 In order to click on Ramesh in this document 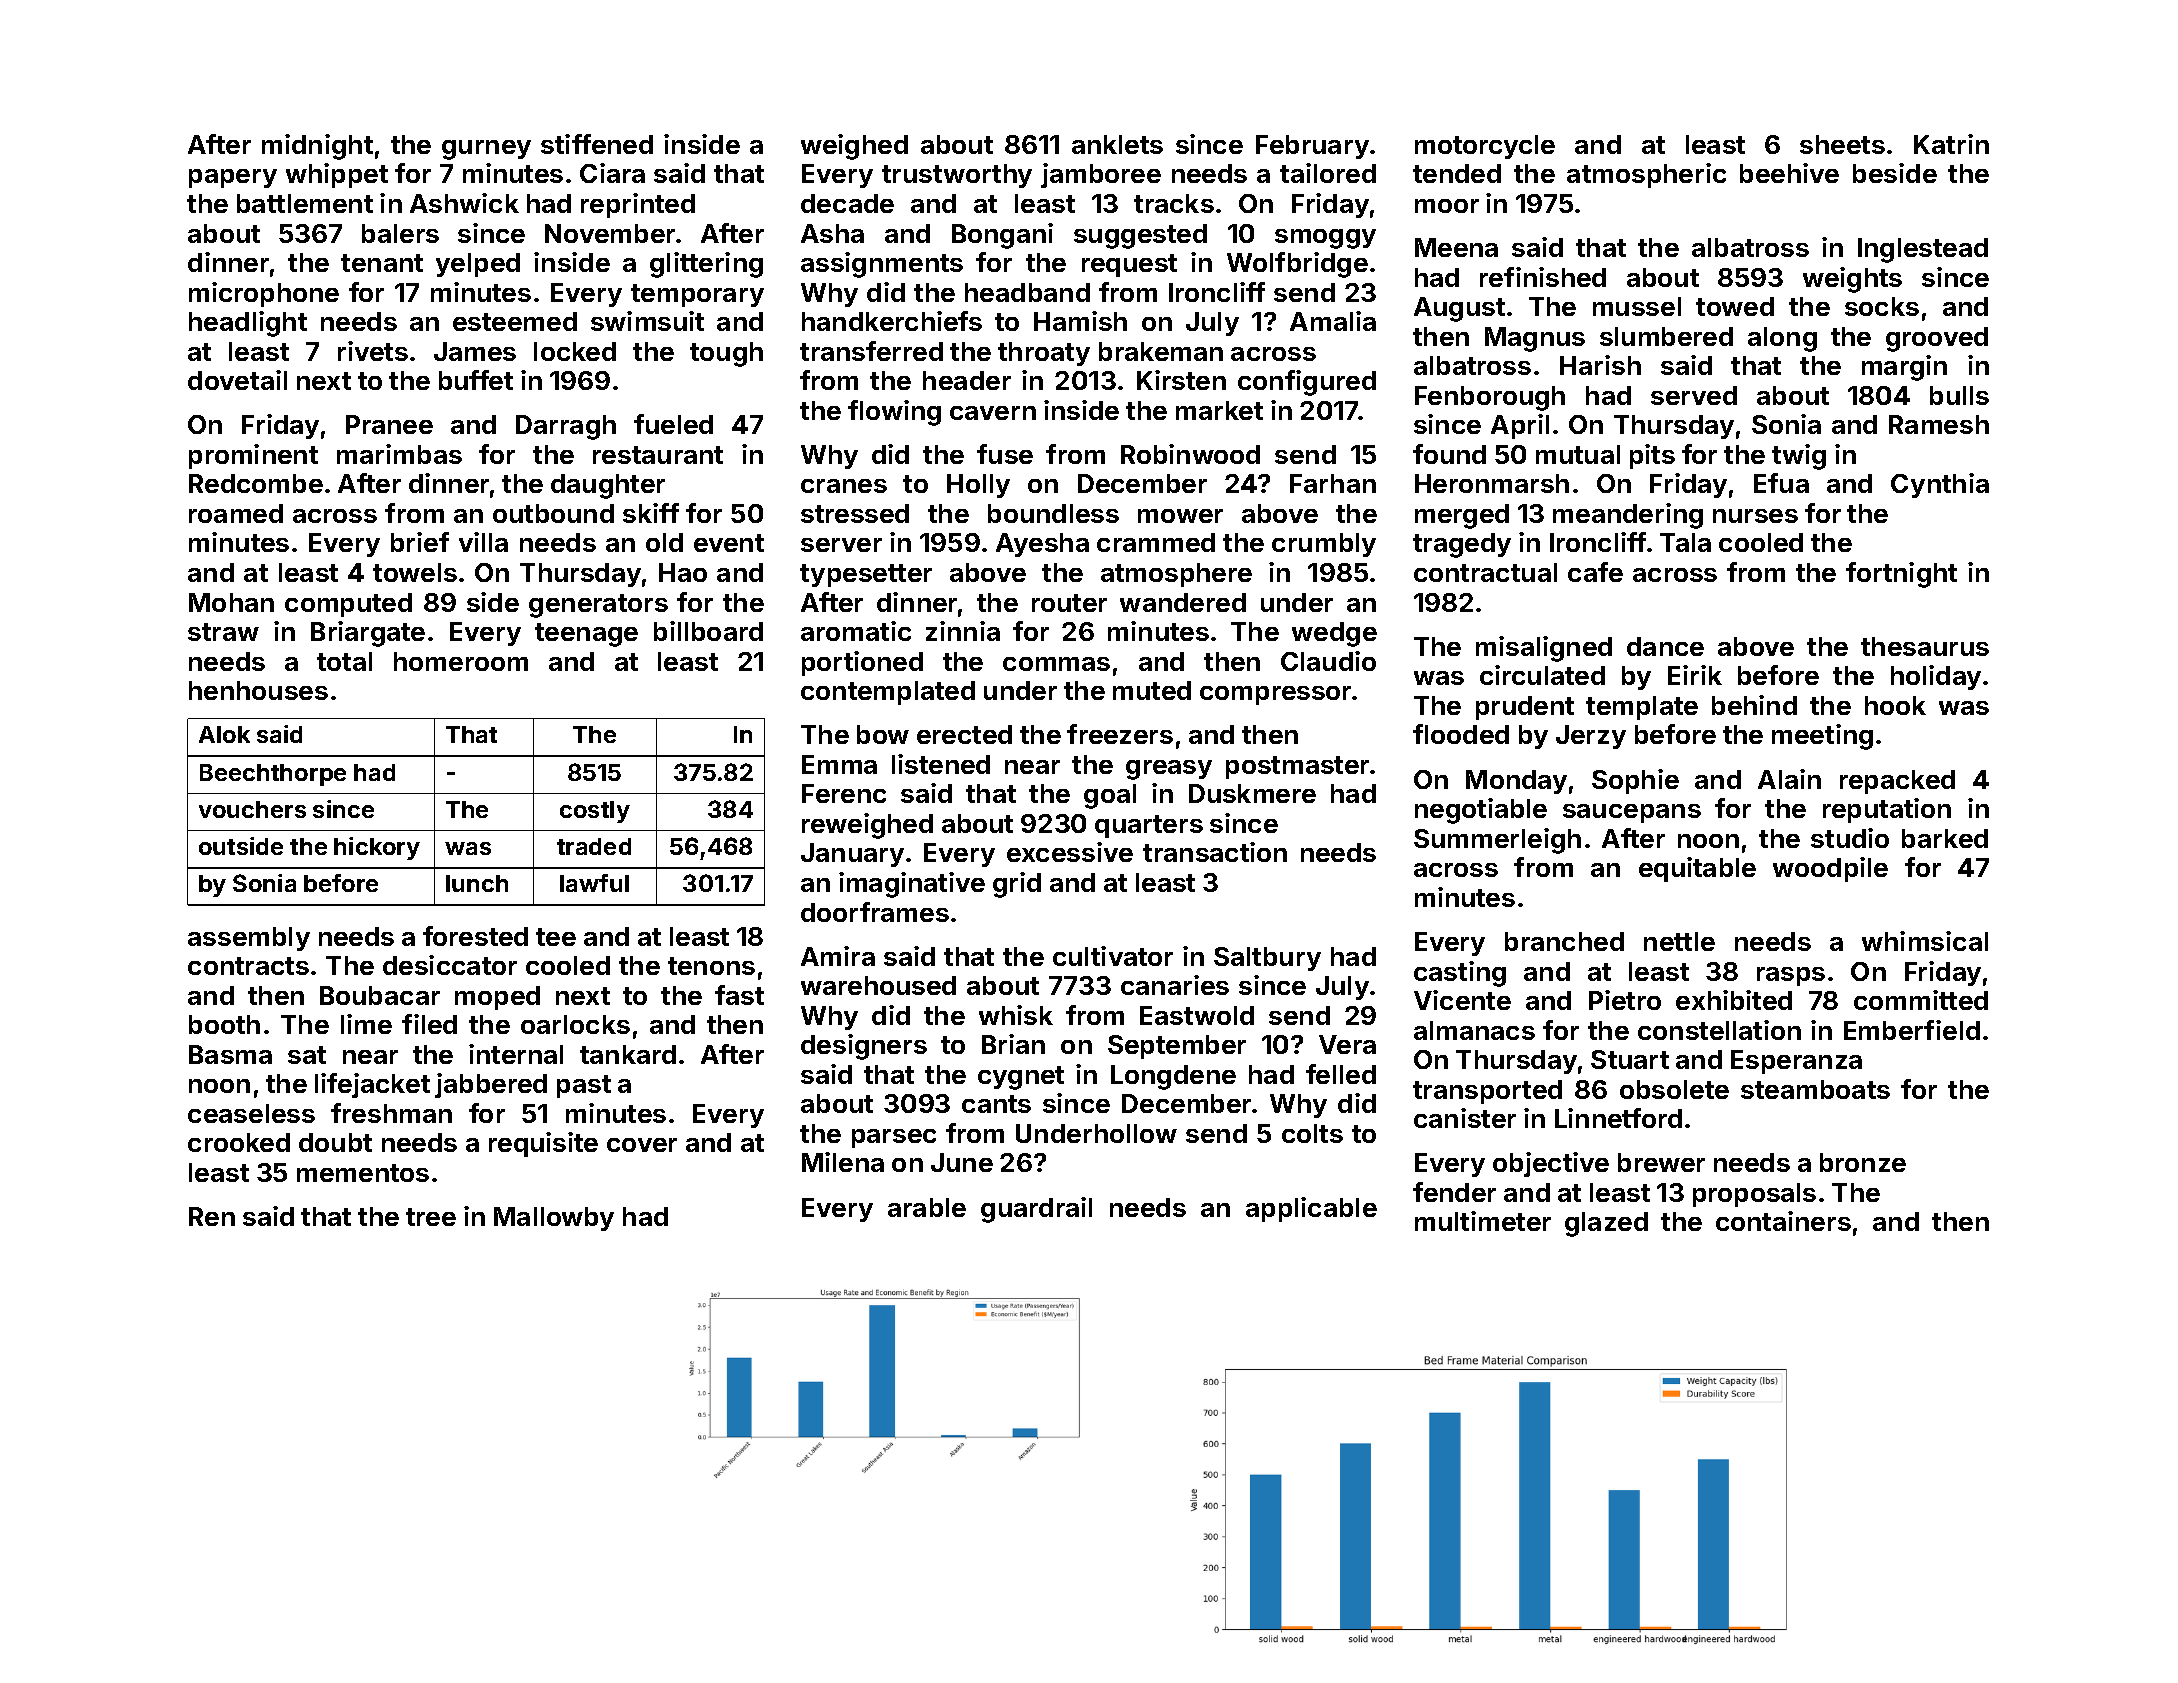, I will do `click(1939, 424)`.
